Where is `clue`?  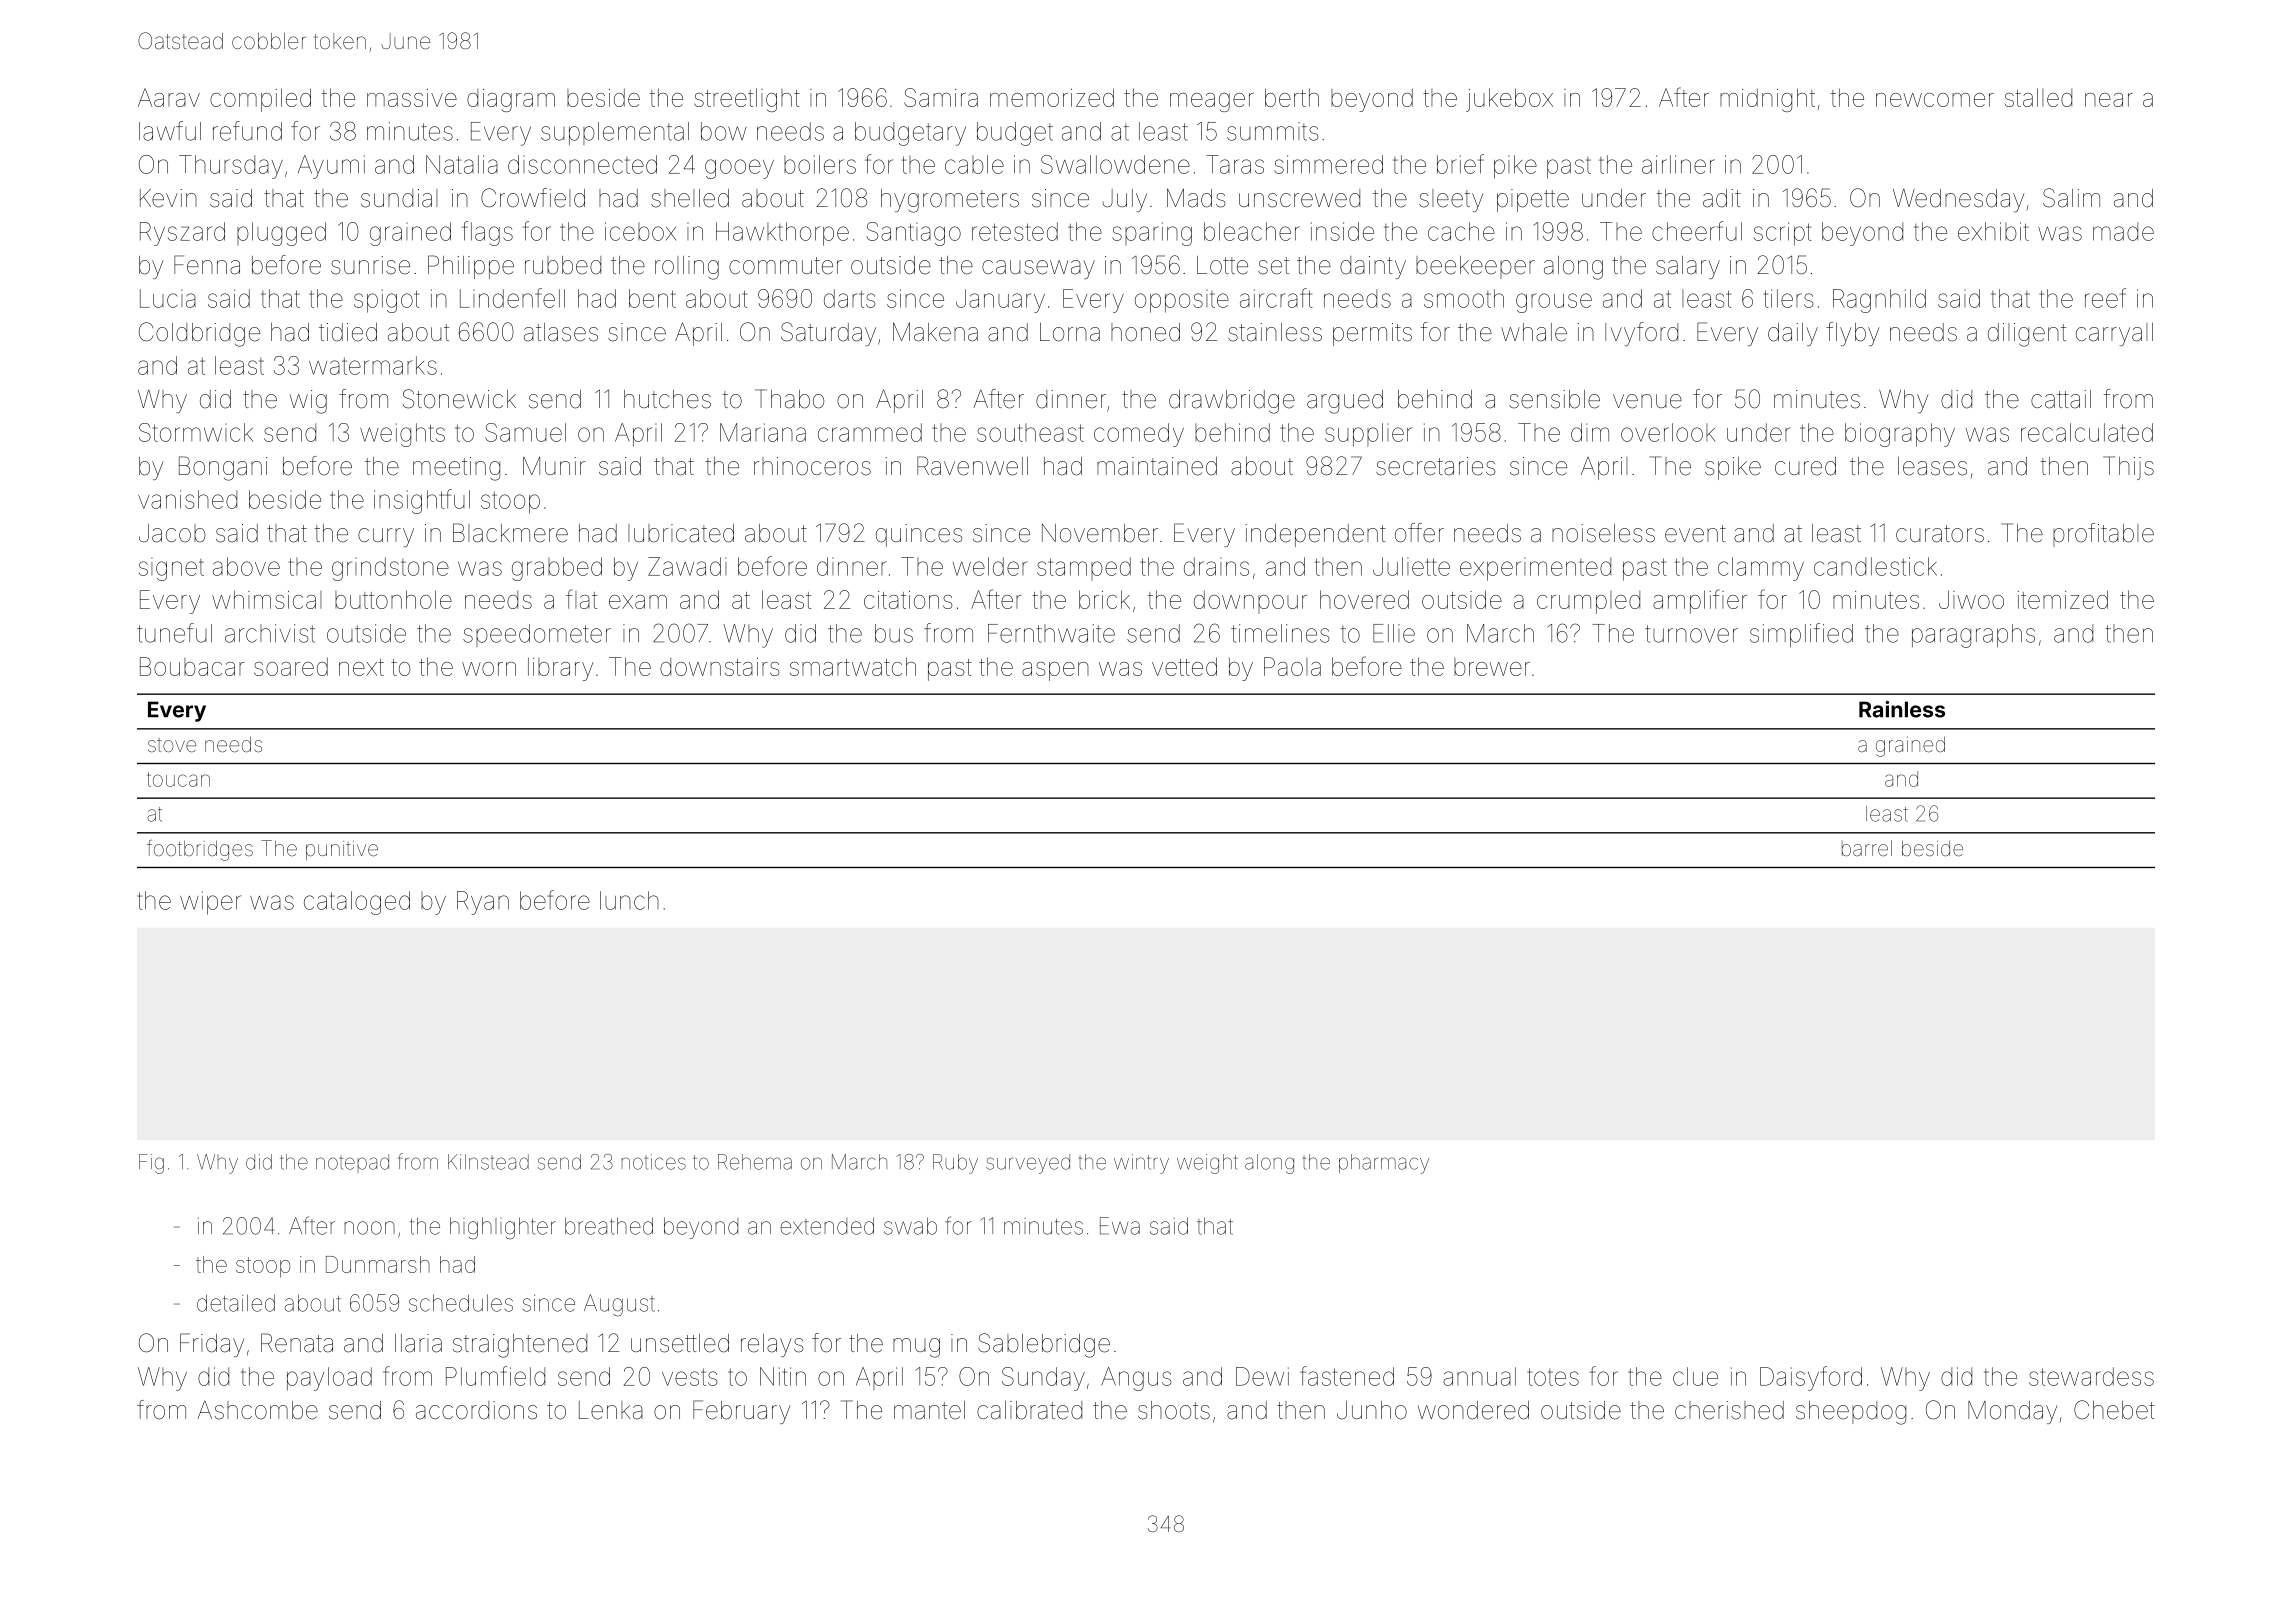 clue is located at coordinates (1695, 1376).
